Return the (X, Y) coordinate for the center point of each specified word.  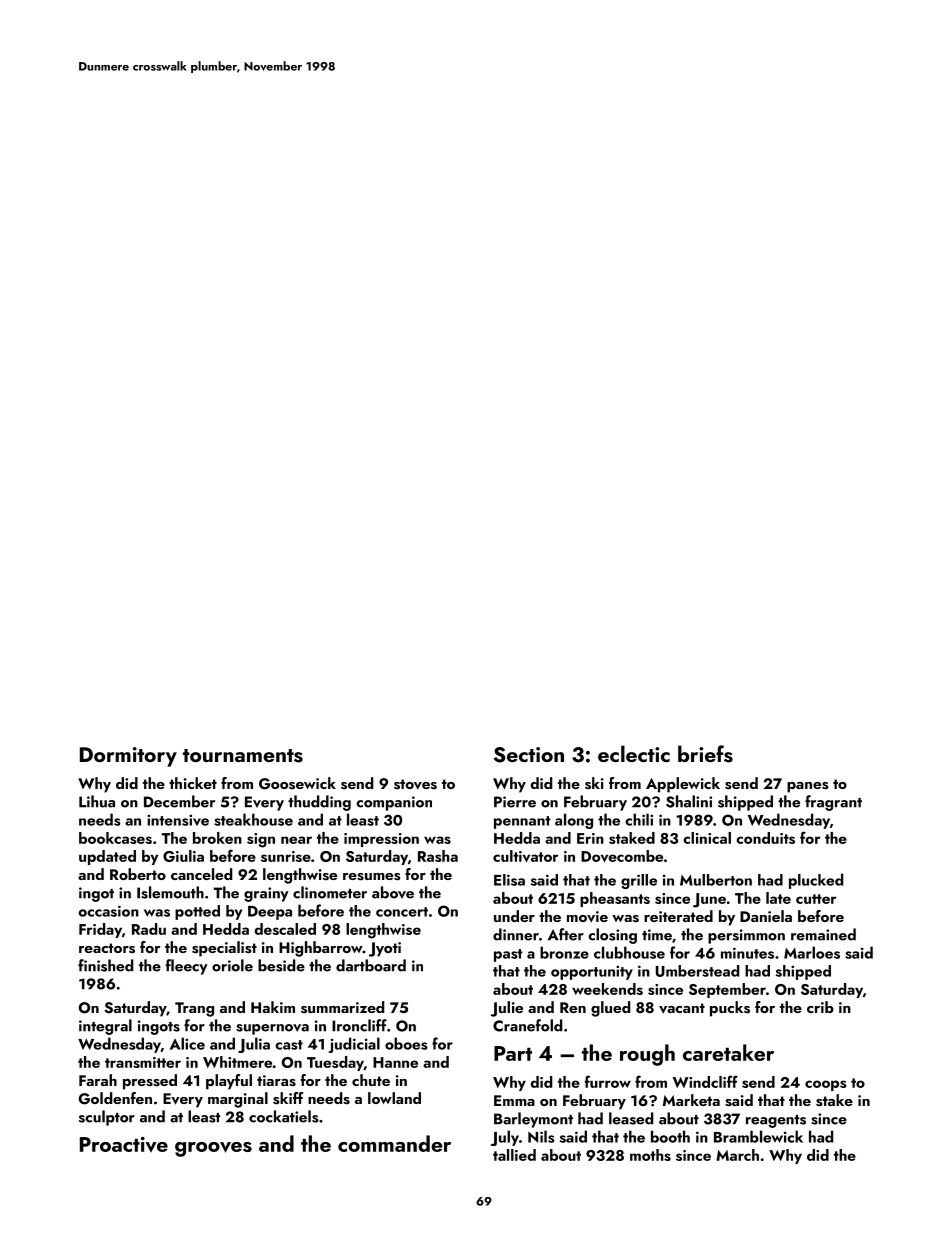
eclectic (634, 753)
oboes (406, 1043)
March (737, 1155)
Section (529, 755)
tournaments (243, 756)
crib (820, 1007)
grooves (213, 1149)
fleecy (187, 967)
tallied (514, 1155)
